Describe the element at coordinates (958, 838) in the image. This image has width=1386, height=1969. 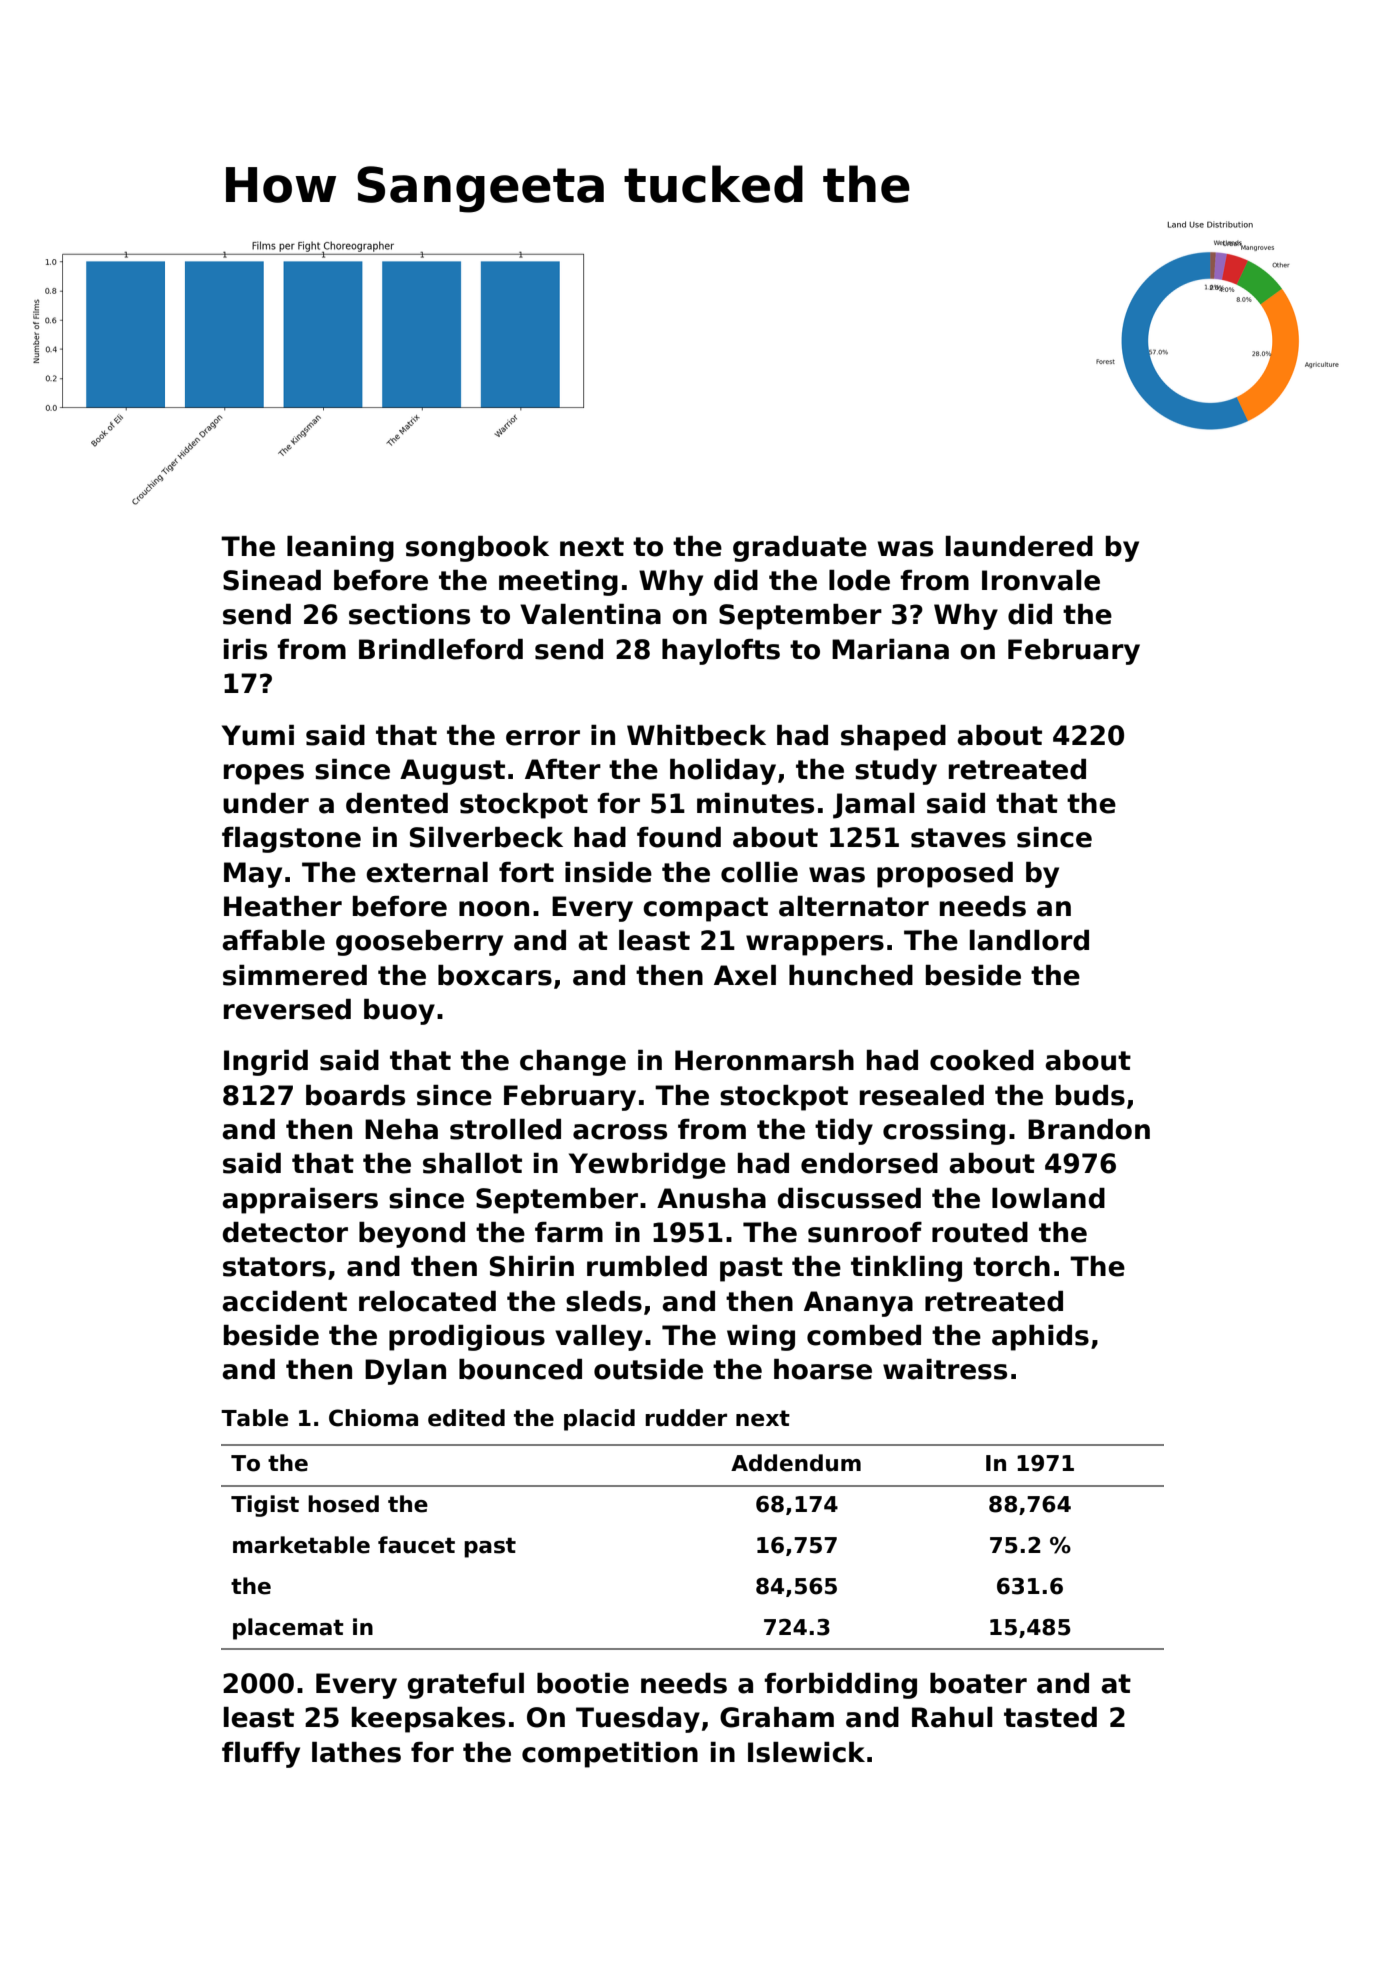
I see `staves` at that location.
